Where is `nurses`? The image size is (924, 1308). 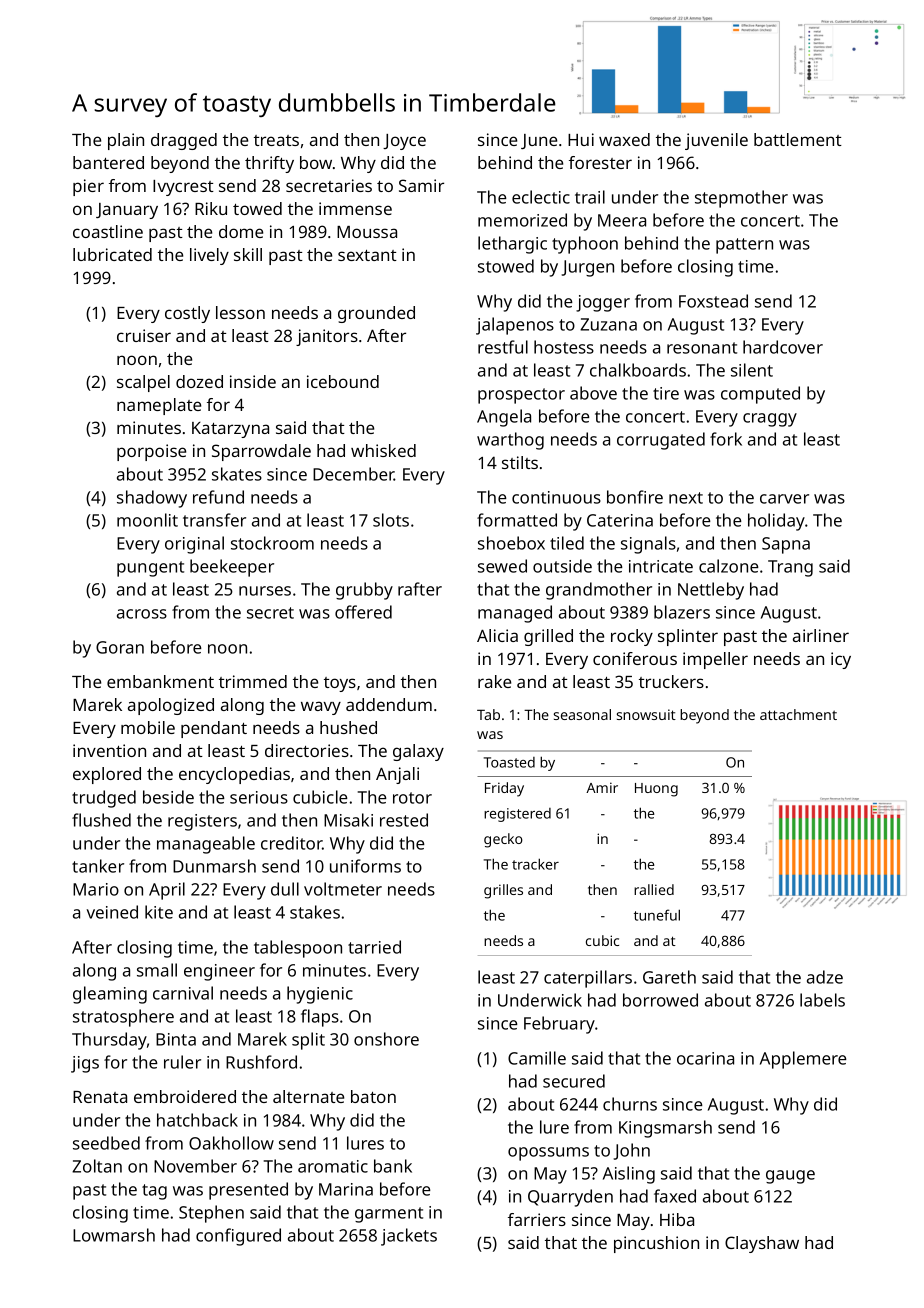
nurses is located at coordinates (265, 591).
